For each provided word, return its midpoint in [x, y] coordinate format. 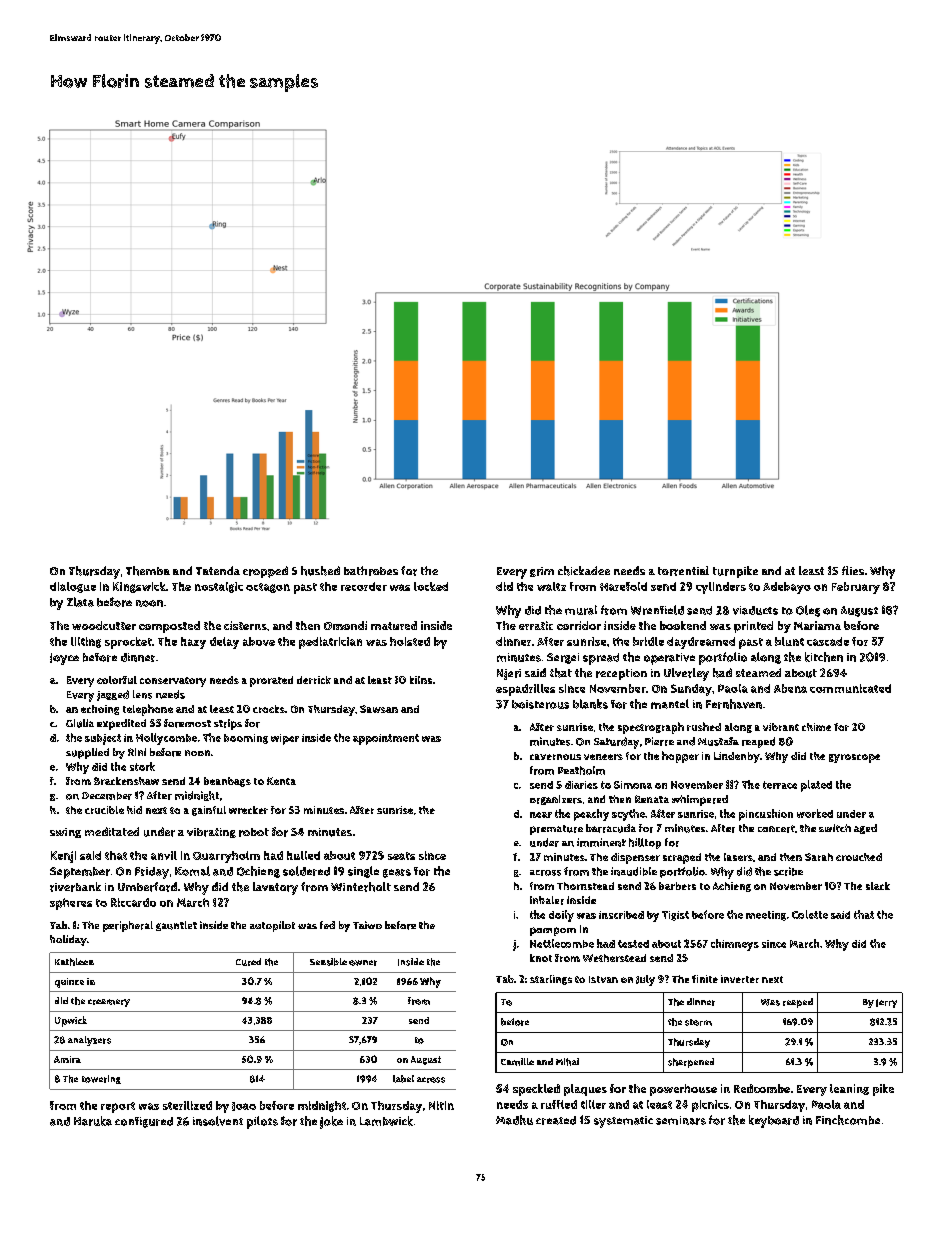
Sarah [819, 857]
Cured [248, 962]
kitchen [824, 657]
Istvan [603, 979]
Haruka [93, 1121]
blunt [789, 641]
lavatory [275, 888]
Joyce [64, 659]
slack [878, 886]
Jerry [886, 1003]
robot [254, 832]
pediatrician [330, 643]
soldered [306, 871]
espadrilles [525, 690]
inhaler [547, 900]
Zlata [80, 602]
